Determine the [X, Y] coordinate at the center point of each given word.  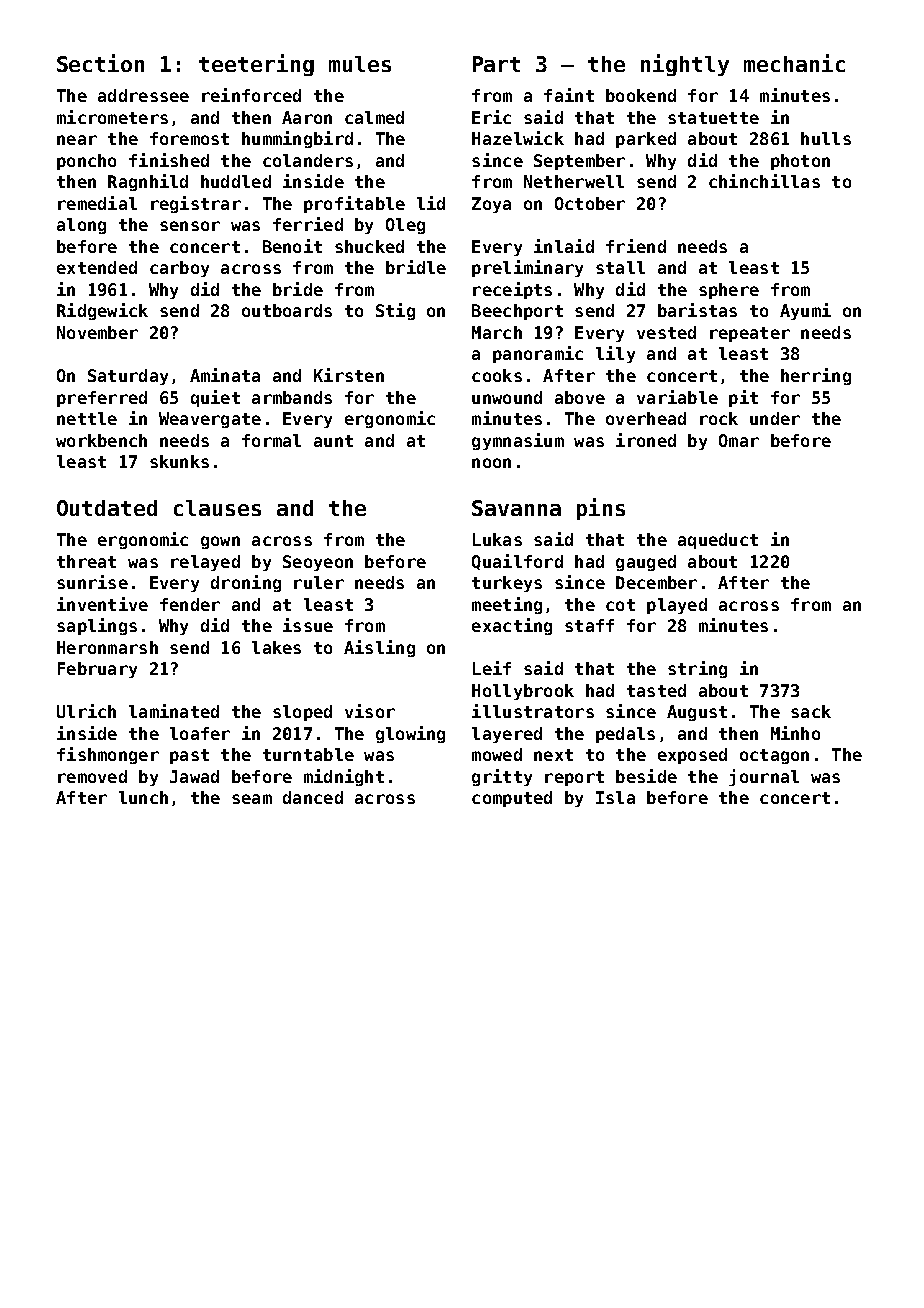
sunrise [92, 582]
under [775, 418]
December [656, 582]
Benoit [292, 246]
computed [512, 799]
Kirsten [349, 375]
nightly [685, 65]
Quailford [517, 562]
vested [666, 332]
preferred [102, 399]
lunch [143, 797]
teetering [256, 65]
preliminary [527, 268]
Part [496, 64]
